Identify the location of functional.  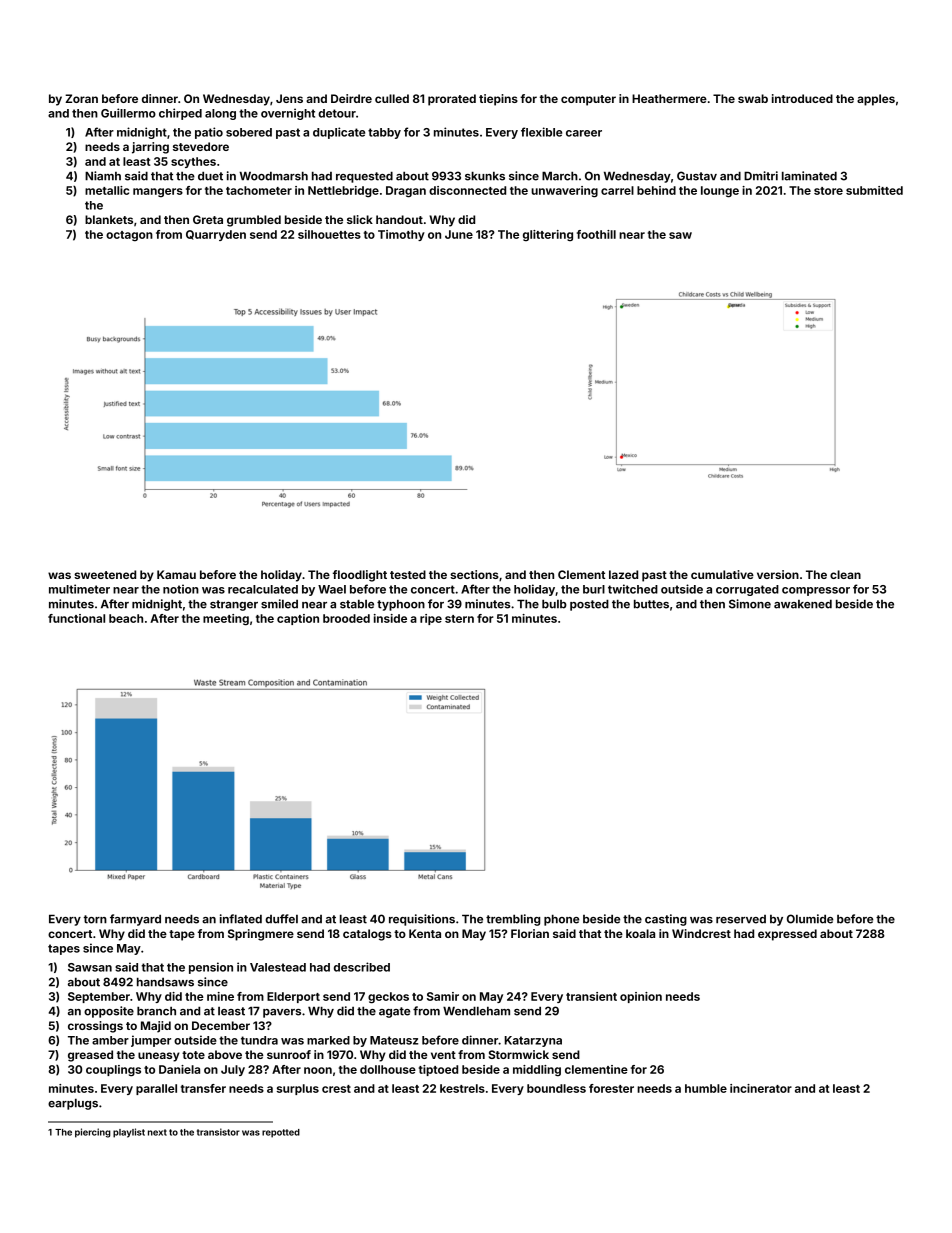
(76, 618).
